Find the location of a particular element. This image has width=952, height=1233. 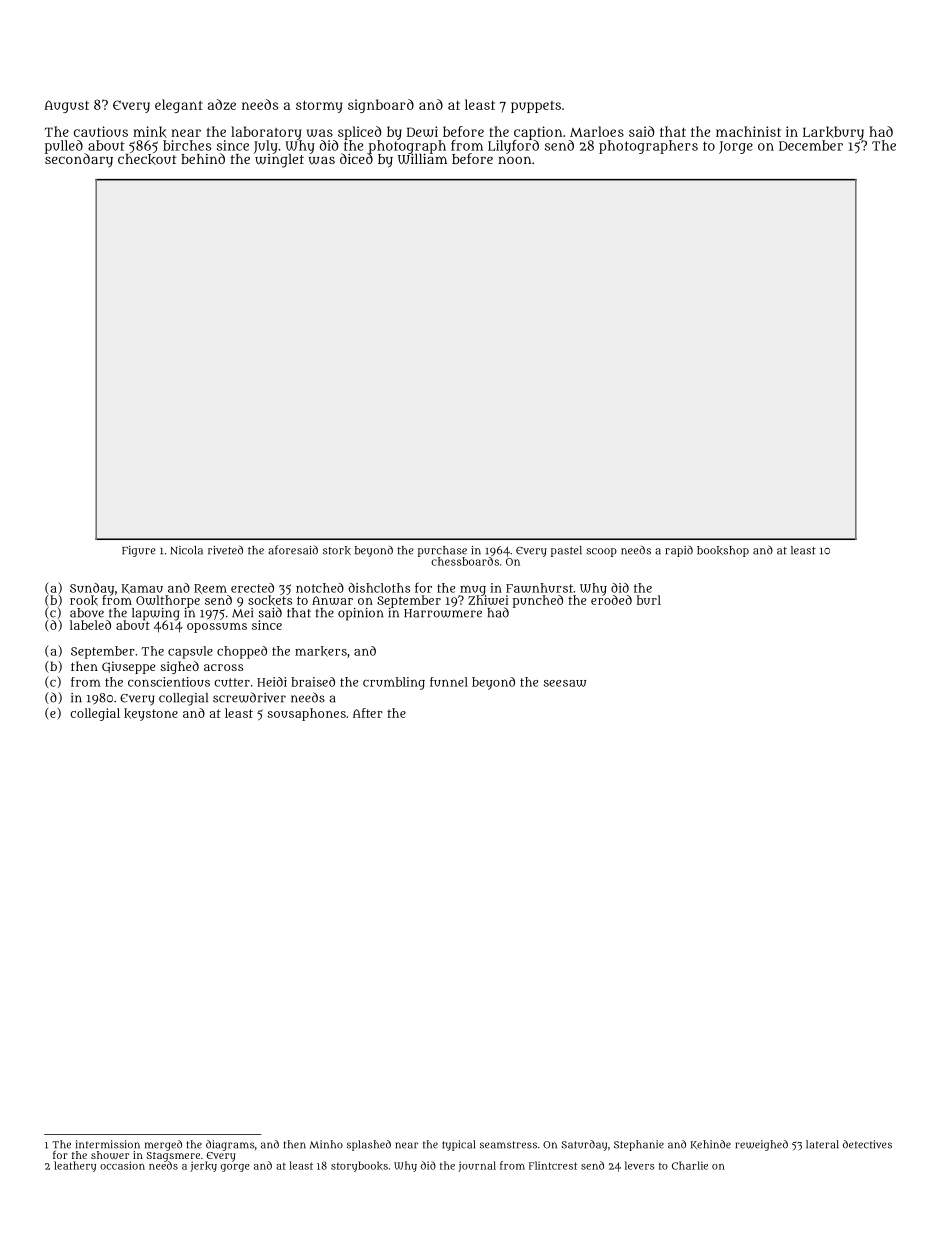

leathery is located at coordinates (75, 1166).
